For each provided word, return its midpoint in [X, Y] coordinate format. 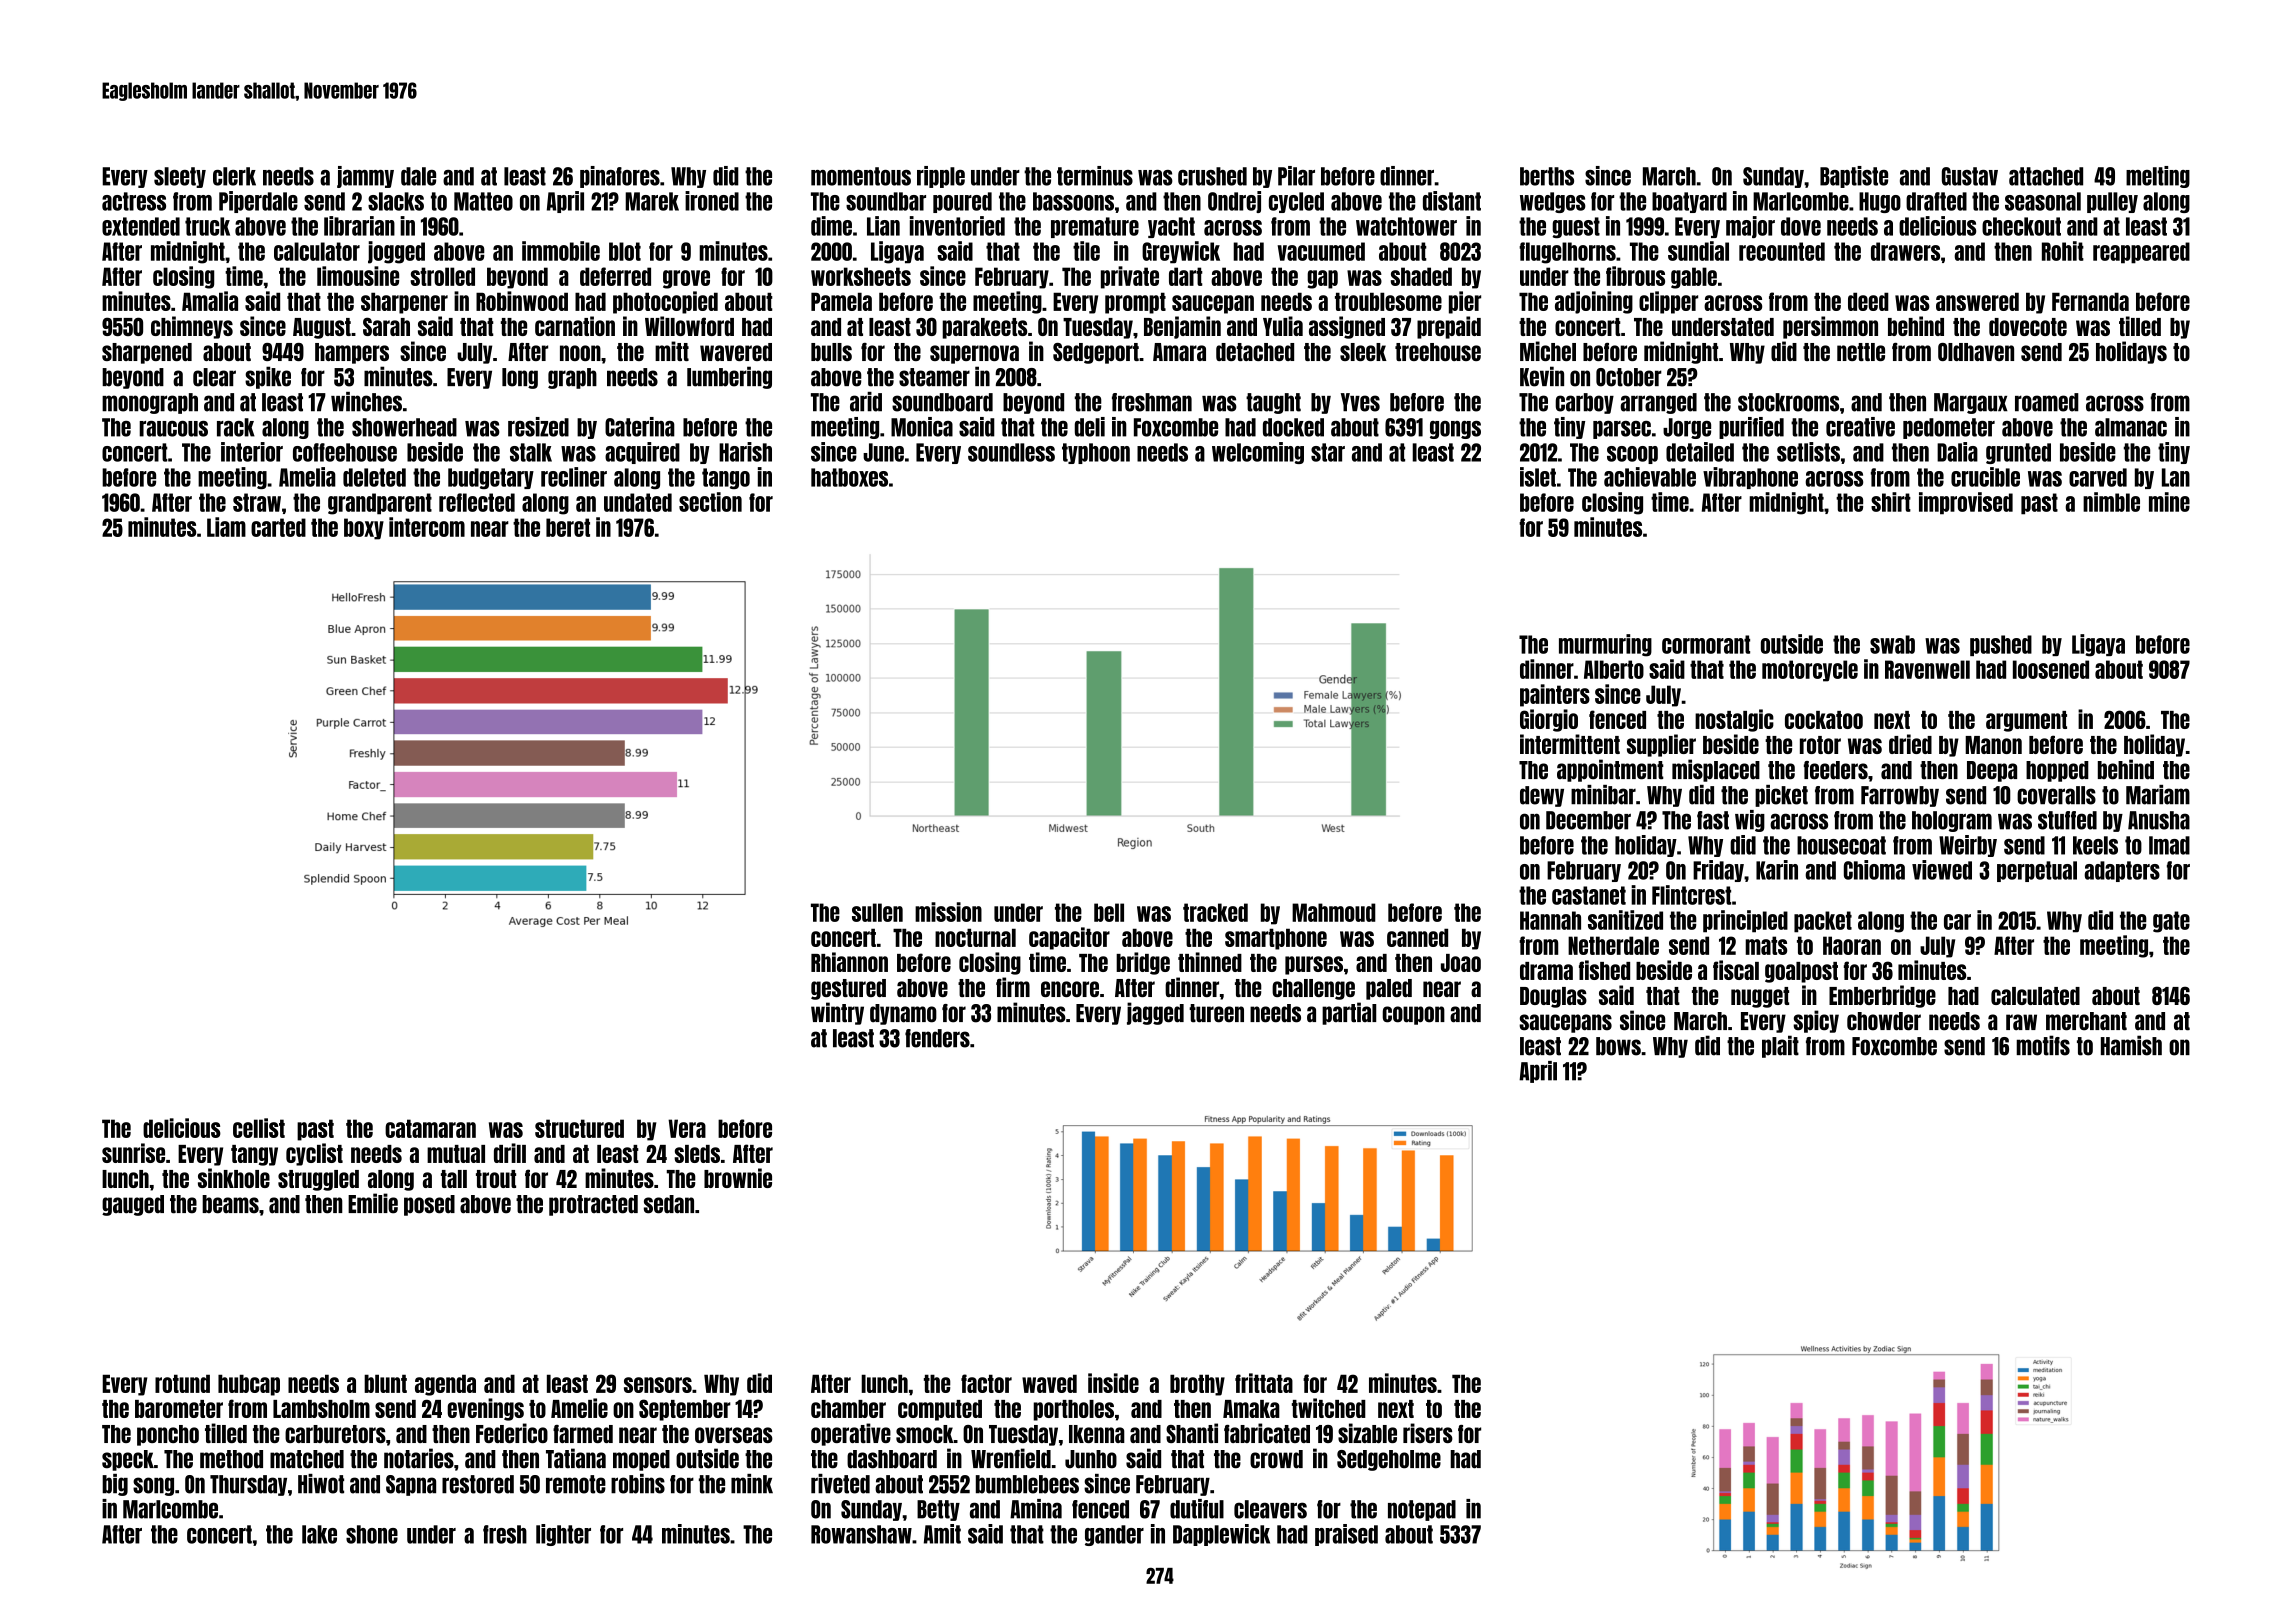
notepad [1422, 1510]
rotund [182, 1383]
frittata [1264, 1383]
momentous [861, 176]
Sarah [386, 326]
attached [2046, 176]
